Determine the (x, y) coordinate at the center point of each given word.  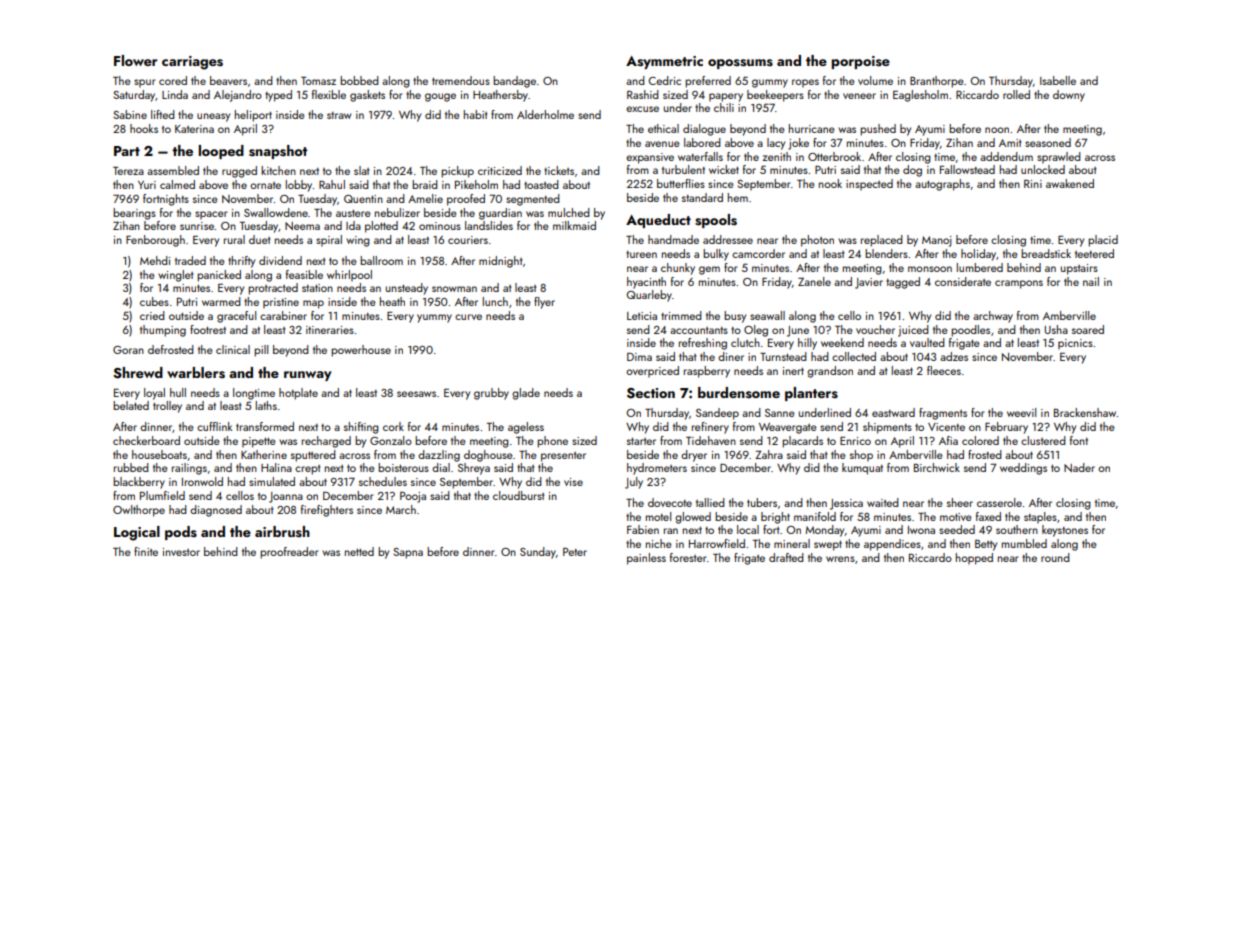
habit (475, 114)
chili (724, 107)
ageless (526, 428)
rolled (1016, 94)
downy (1069, 96)
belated (131, 405)
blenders (886, 253)
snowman (454, 289)
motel (658, 516)
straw (339, 115)
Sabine (130, 114)
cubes (154, 301)
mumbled (1024, 543)
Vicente (946, 427)
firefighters (327, 511)
